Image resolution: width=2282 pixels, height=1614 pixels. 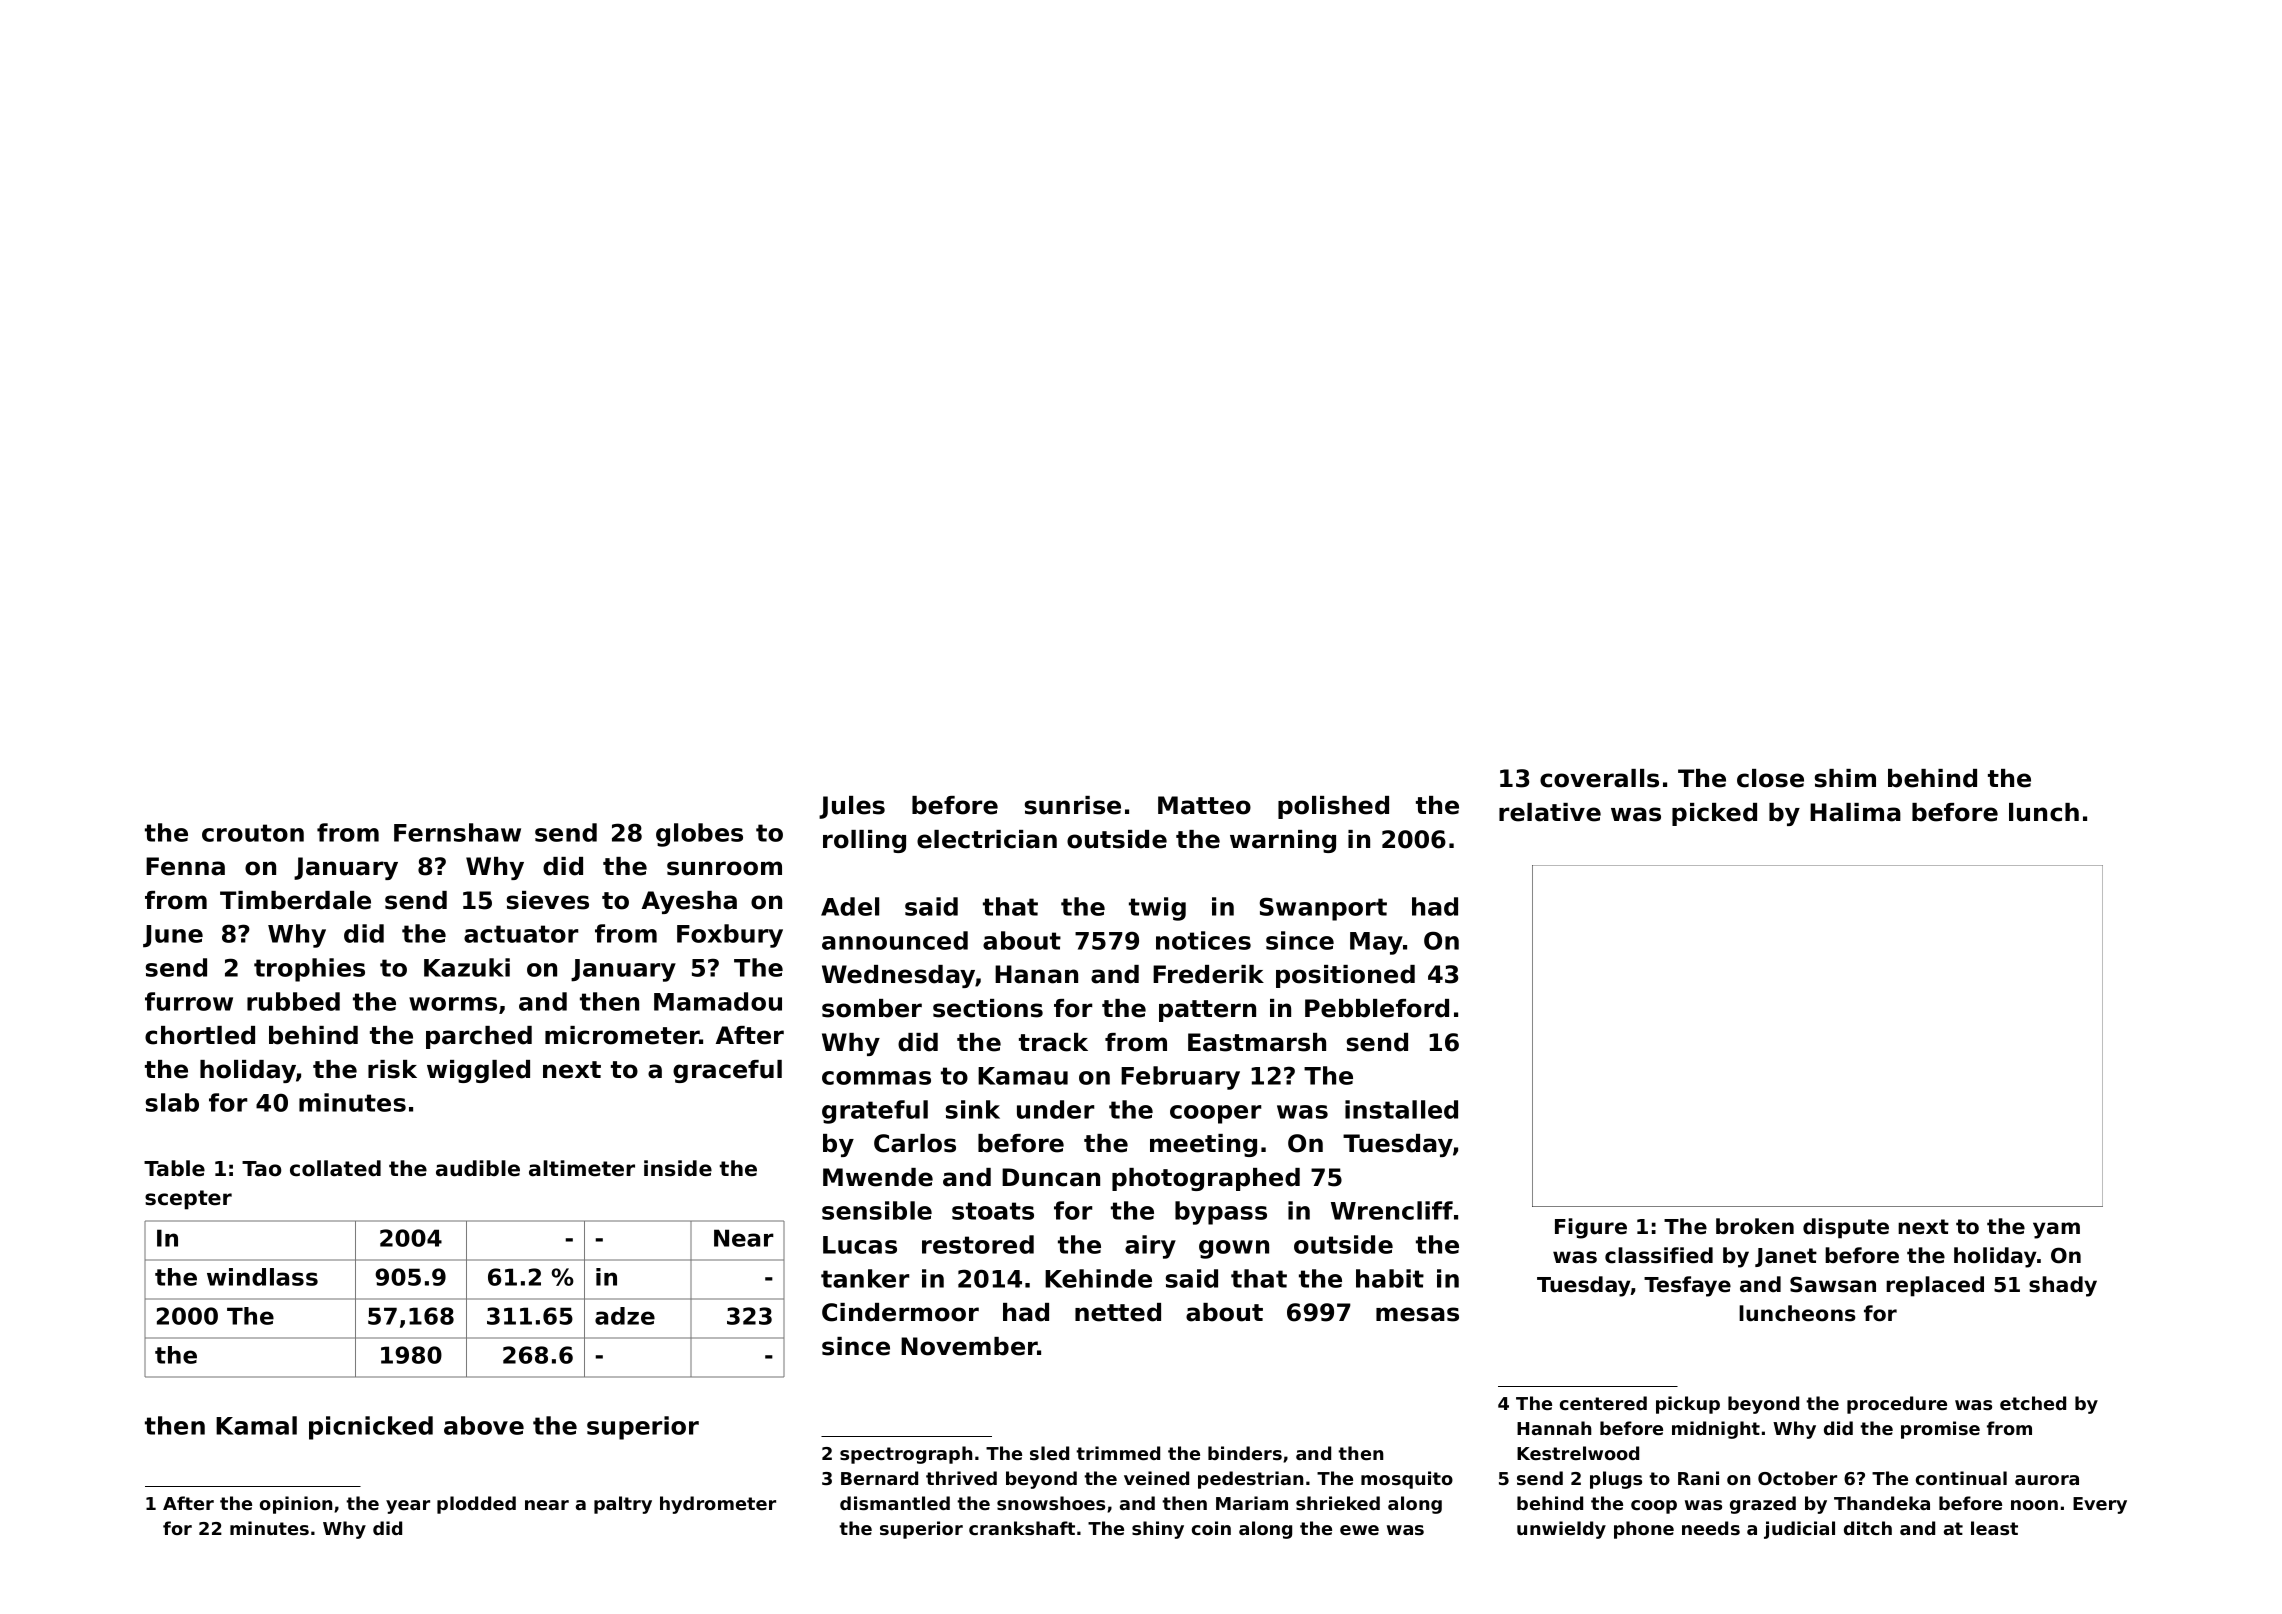 I want to click on binders, so click(x=1245, y=1453).
